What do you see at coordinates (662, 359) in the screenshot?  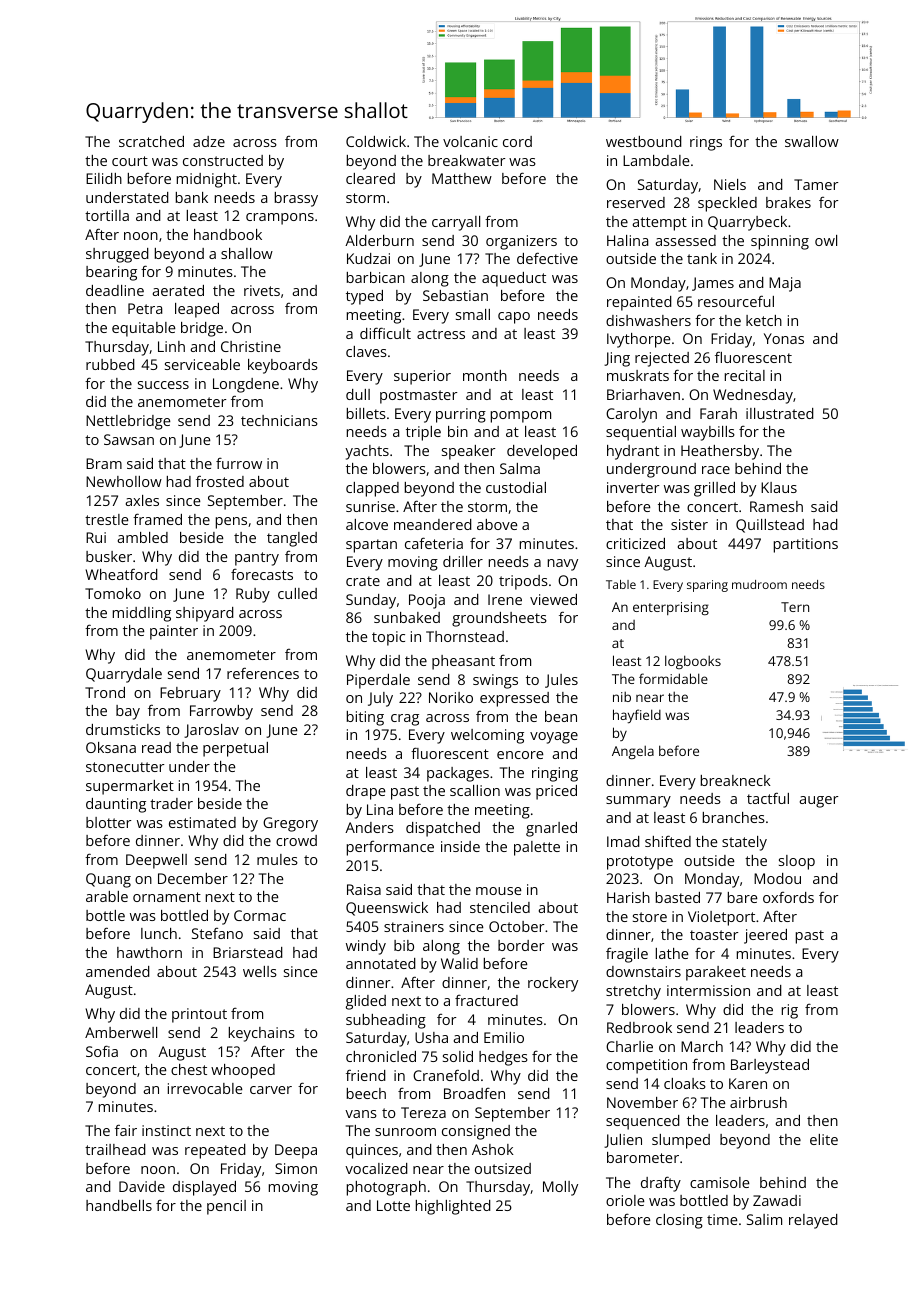 I see `rejected` at bounding box center [662, 359].
